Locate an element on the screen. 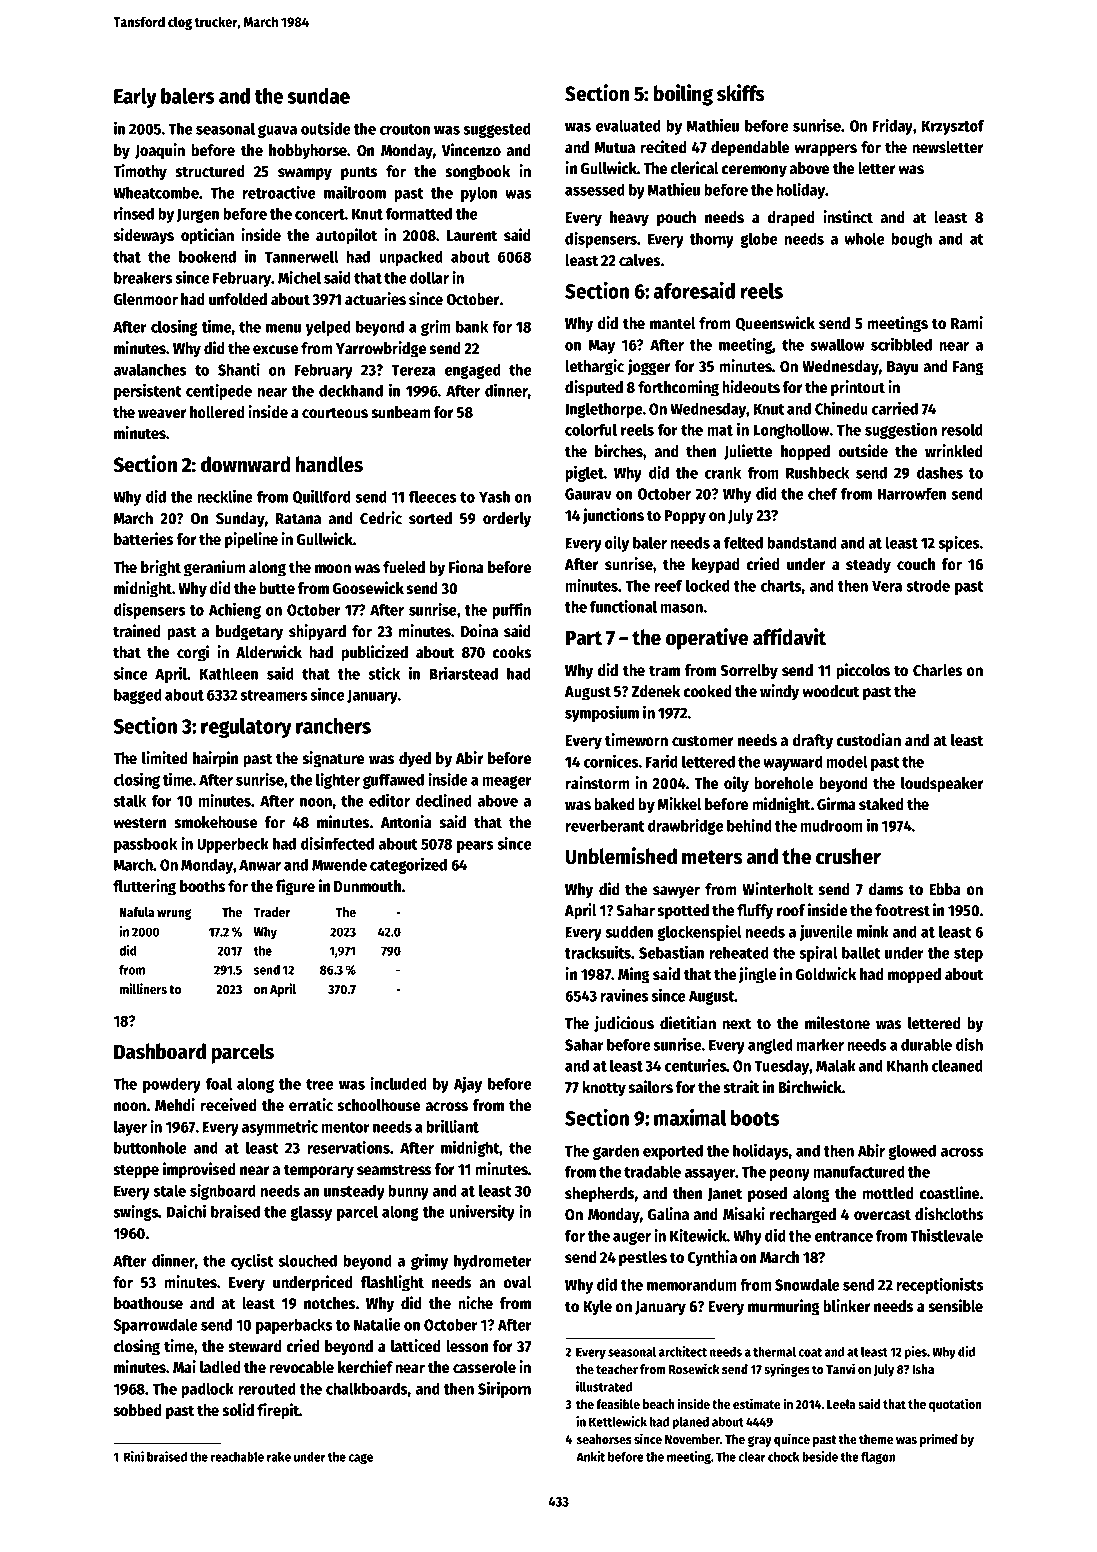  concert is located at coordinates (320, 214).
